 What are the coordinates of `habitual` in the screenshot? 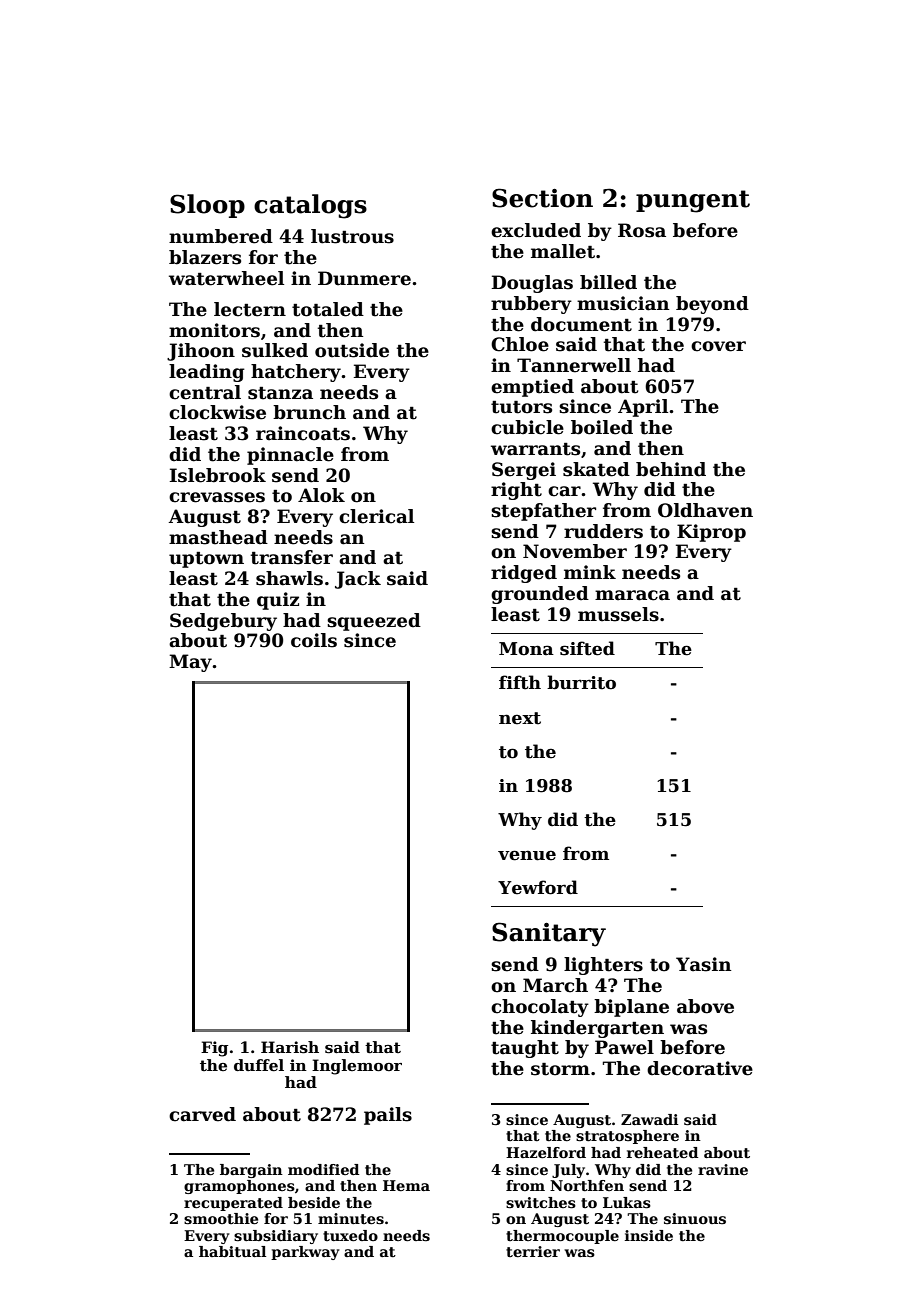 It's located at (232, 1251).
